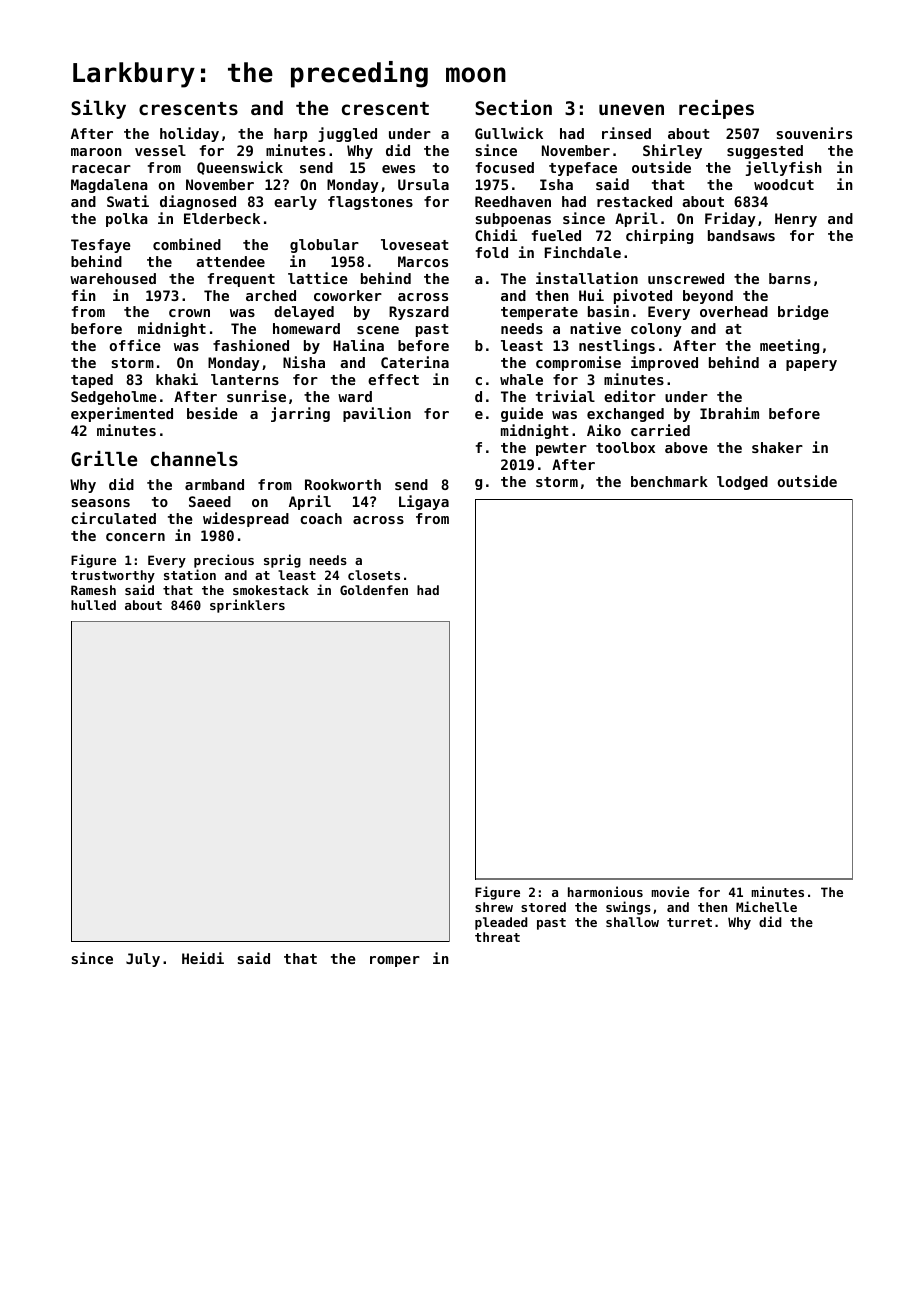 Image resolution: width=924 pixels, height=1308 pixels. Describe the element at coordinates (670, 891) in the image. I see `movie` at that location.
